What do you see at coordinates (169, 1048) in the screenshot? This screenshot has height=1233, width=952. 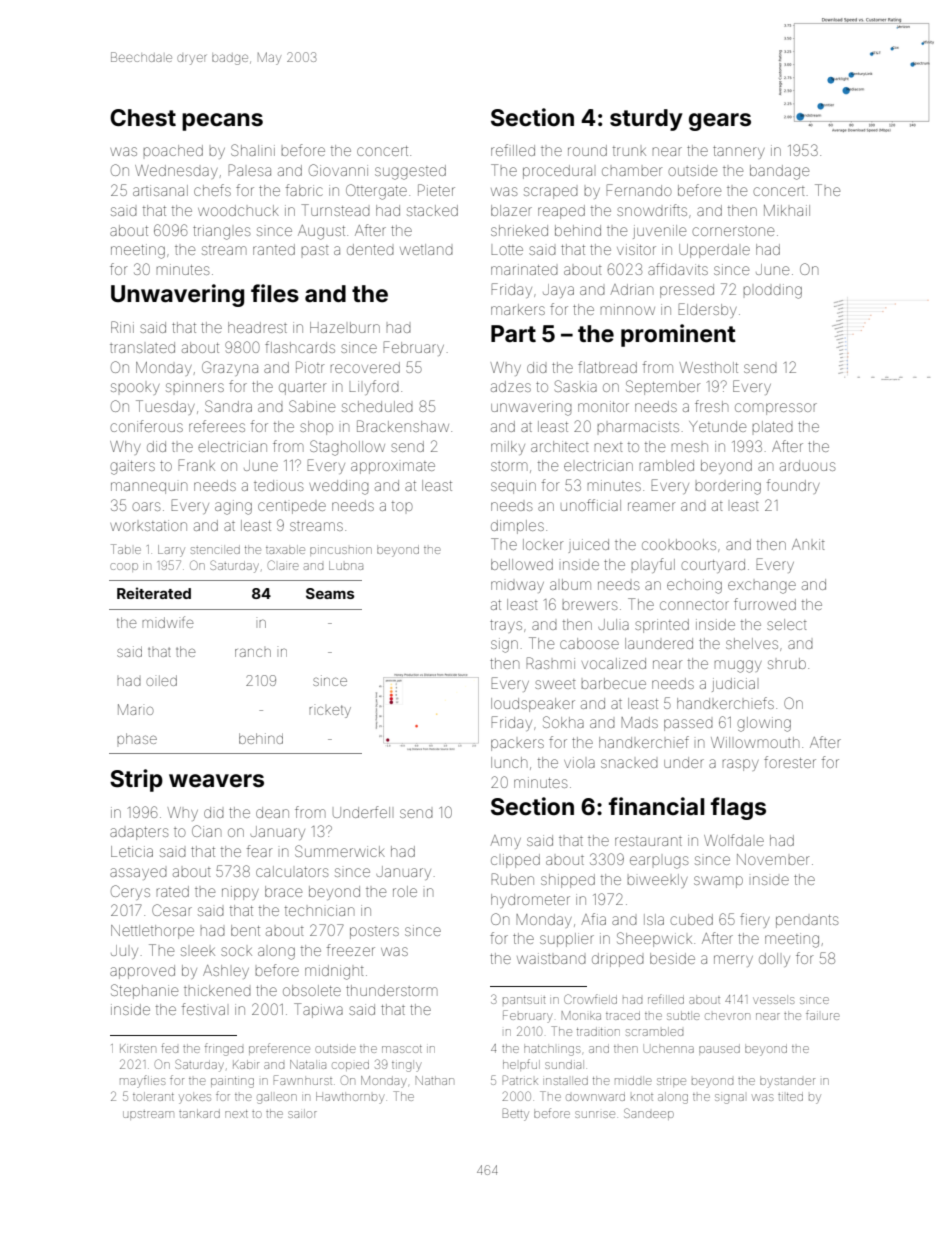 I see `fed` at bounding box center [169, 1048].
